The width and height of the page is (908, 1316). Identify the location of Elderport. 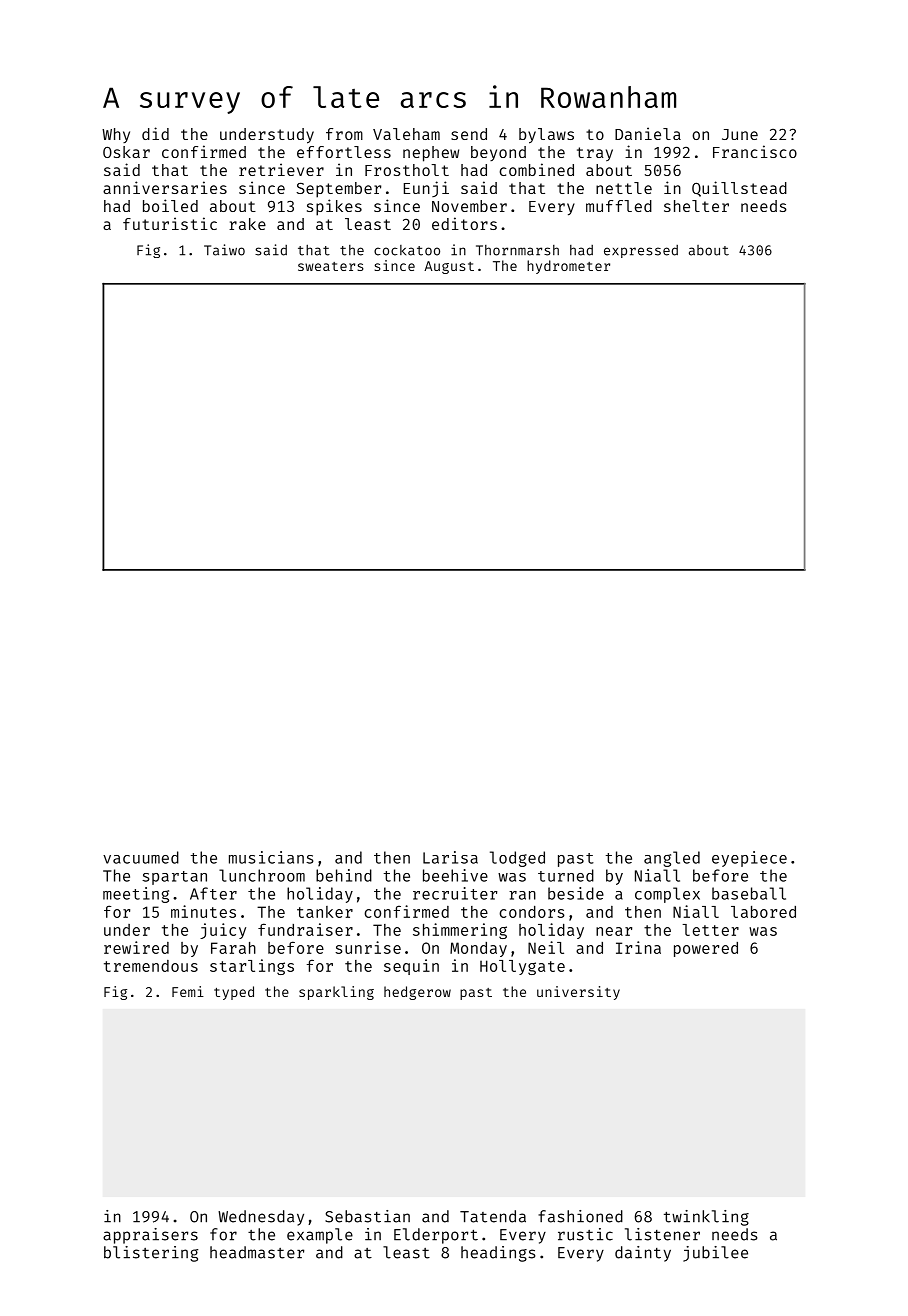
(436, 1236).
